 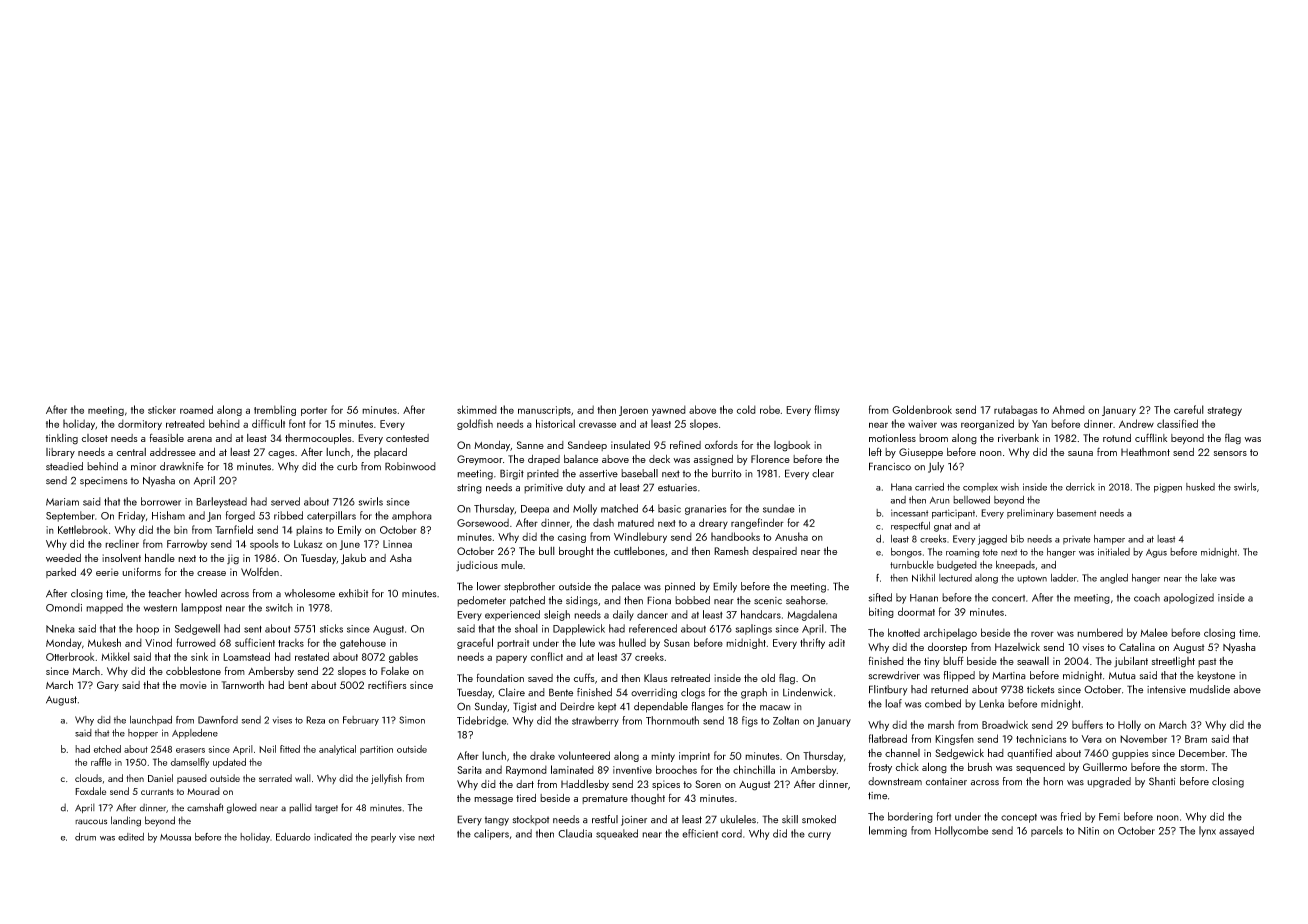 What do you see at coordinates (527, 601) in the page?
I see `patched` at bounding box center [527, 601].
